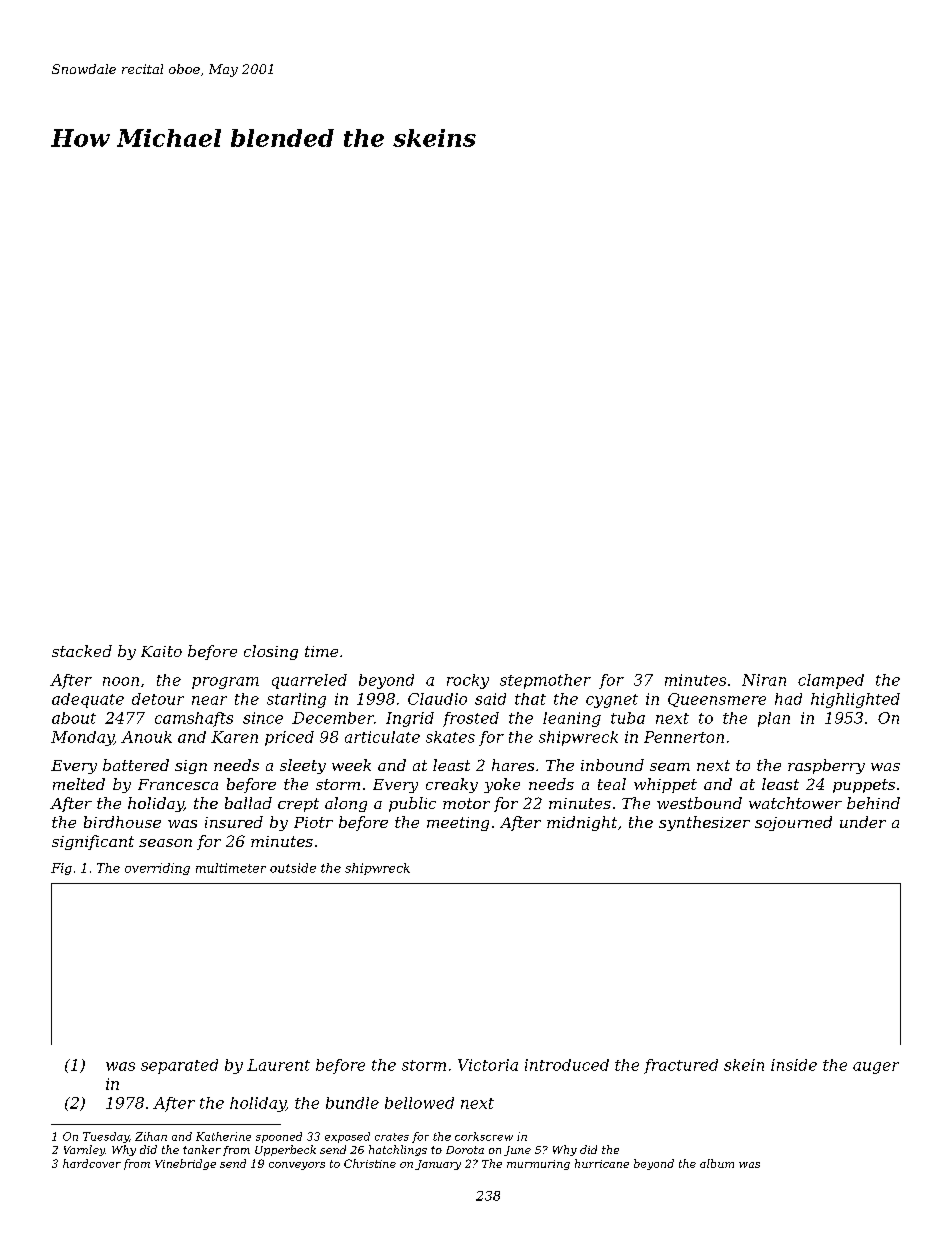 This page has width=952, height=1233. I want to click on fractured, so click(681, 1066).
